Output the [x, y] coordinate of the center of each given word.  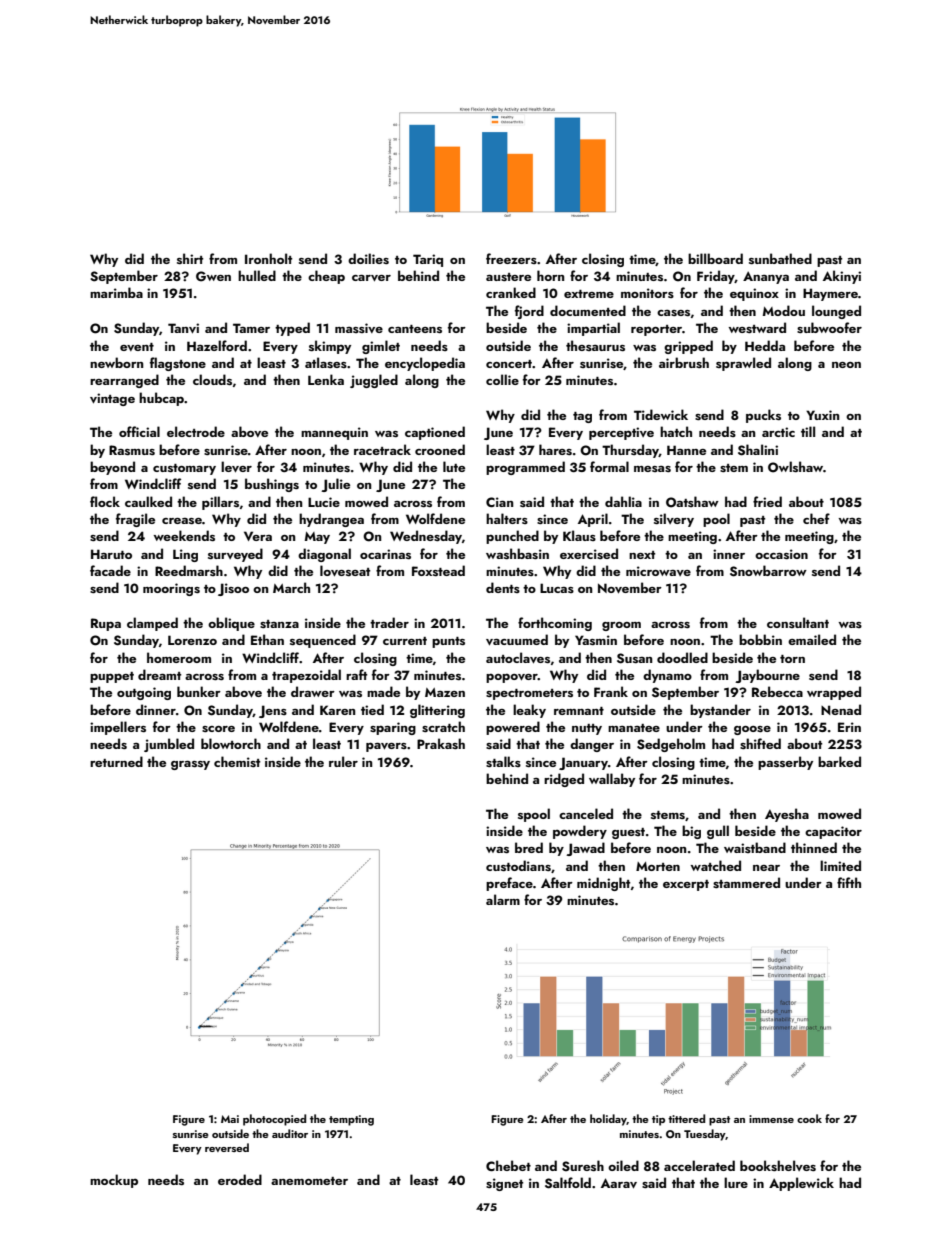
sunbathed [780, 258]
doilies [368, 258]
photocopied [274, 1120]
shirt [190, 258]
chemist [237, 761]
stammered [746, 882]
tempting [351, 1120]
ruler [343, 761]
